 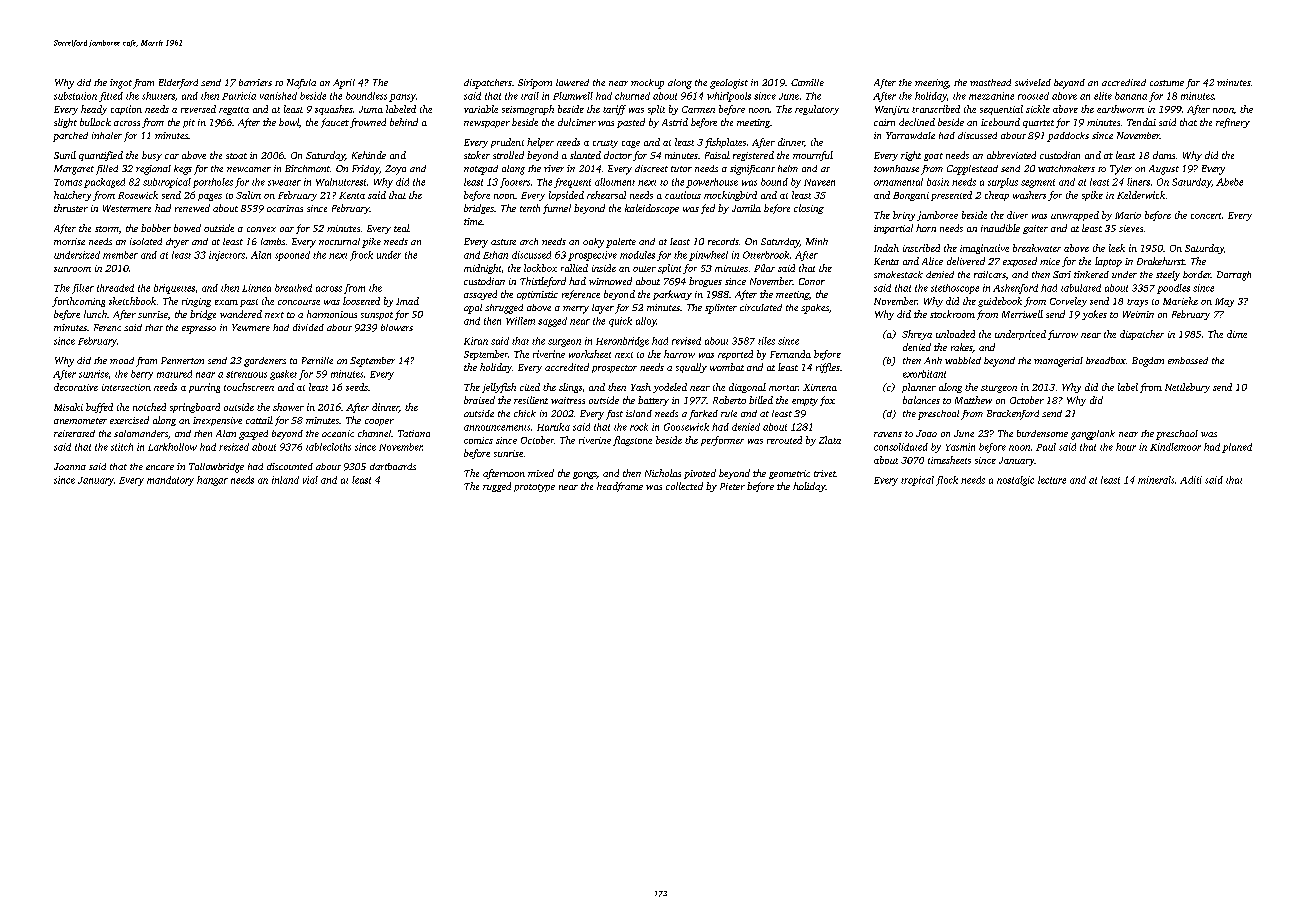 What do you see at coordinates (955, 289) in the page?
I see `stethoscope` at bounding box center [955, 289].
